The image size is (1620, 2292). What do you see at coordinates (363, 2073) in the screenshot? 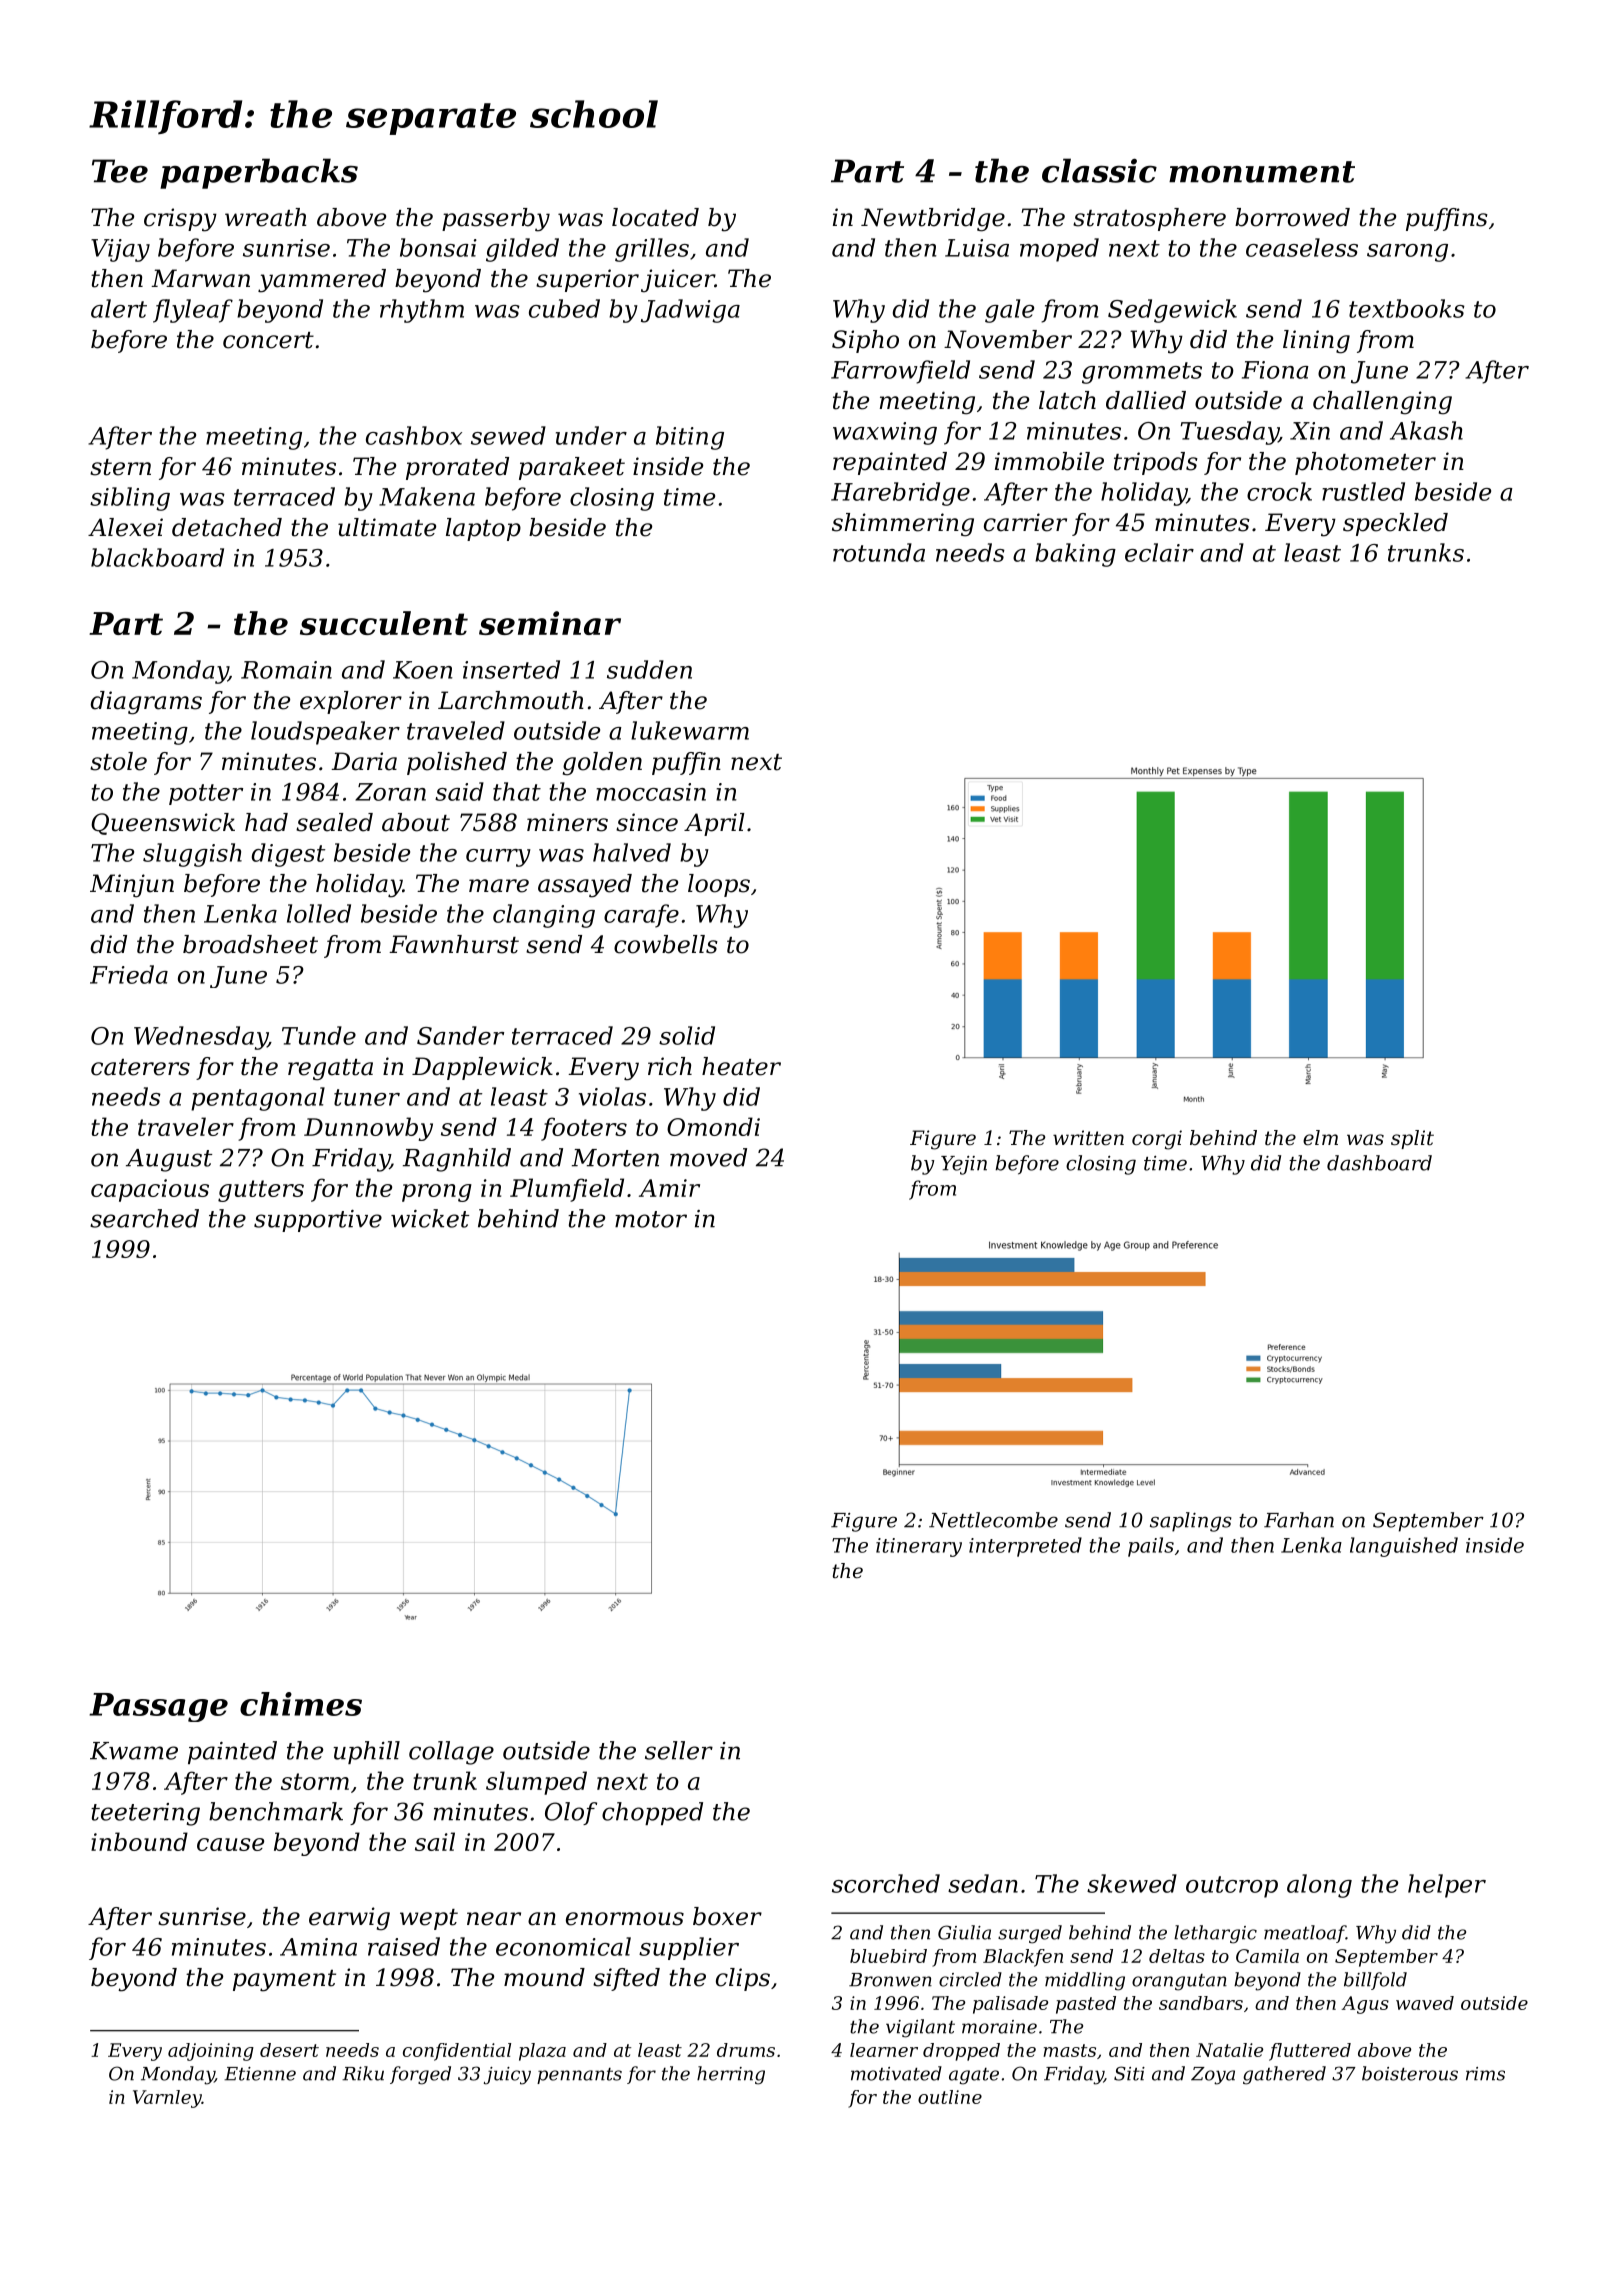
I see `Riku` at bounding box center [363, 2073].
